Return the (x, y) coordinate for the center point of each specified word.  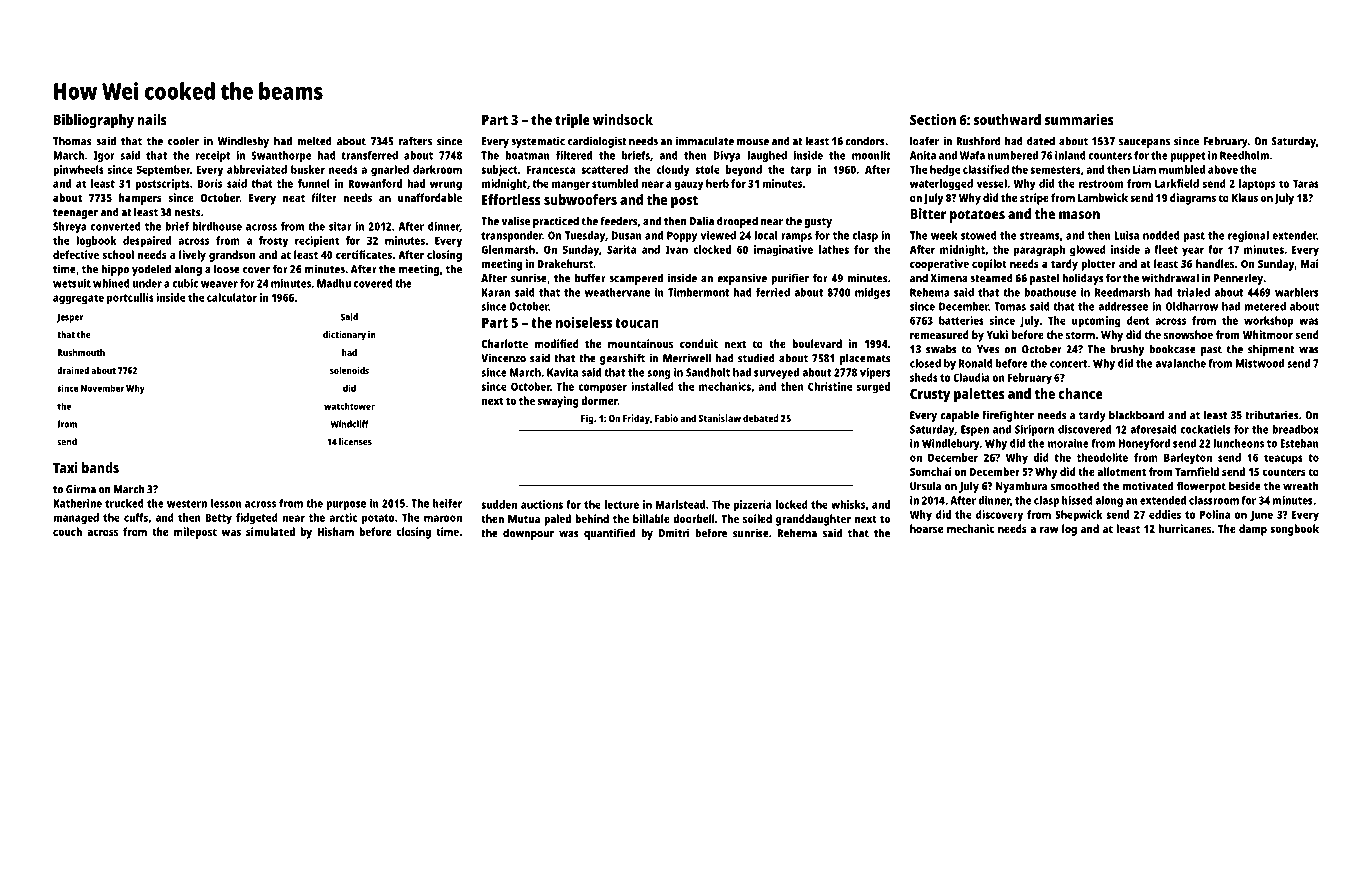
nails (152, 119)
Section (933, 119)
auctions (542, 504)
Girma (81, 489)
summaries (1079, 119)
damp (1253, 530)
